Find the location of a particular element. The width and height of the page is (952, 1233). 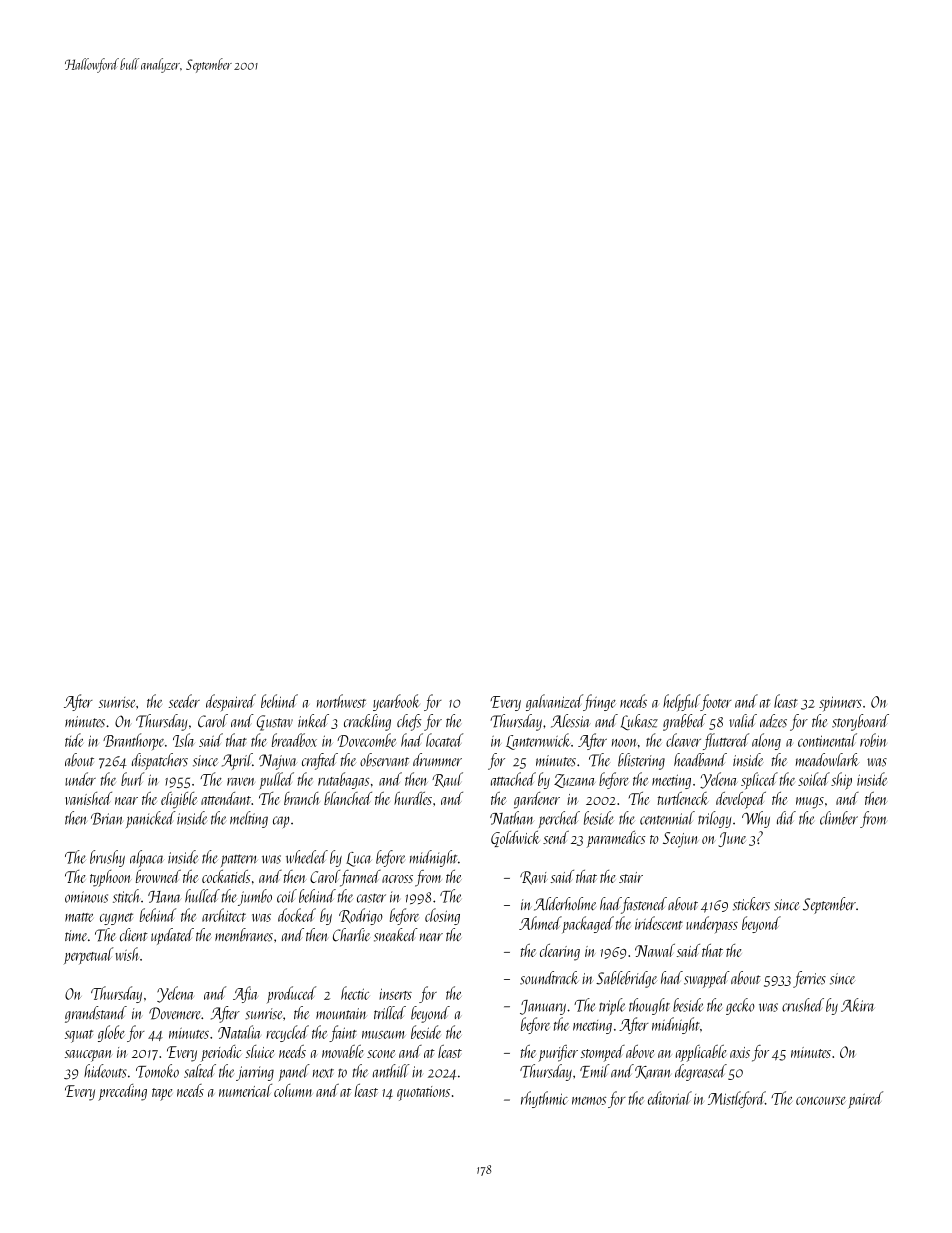

Isla is located at coordinates (184, 740).
